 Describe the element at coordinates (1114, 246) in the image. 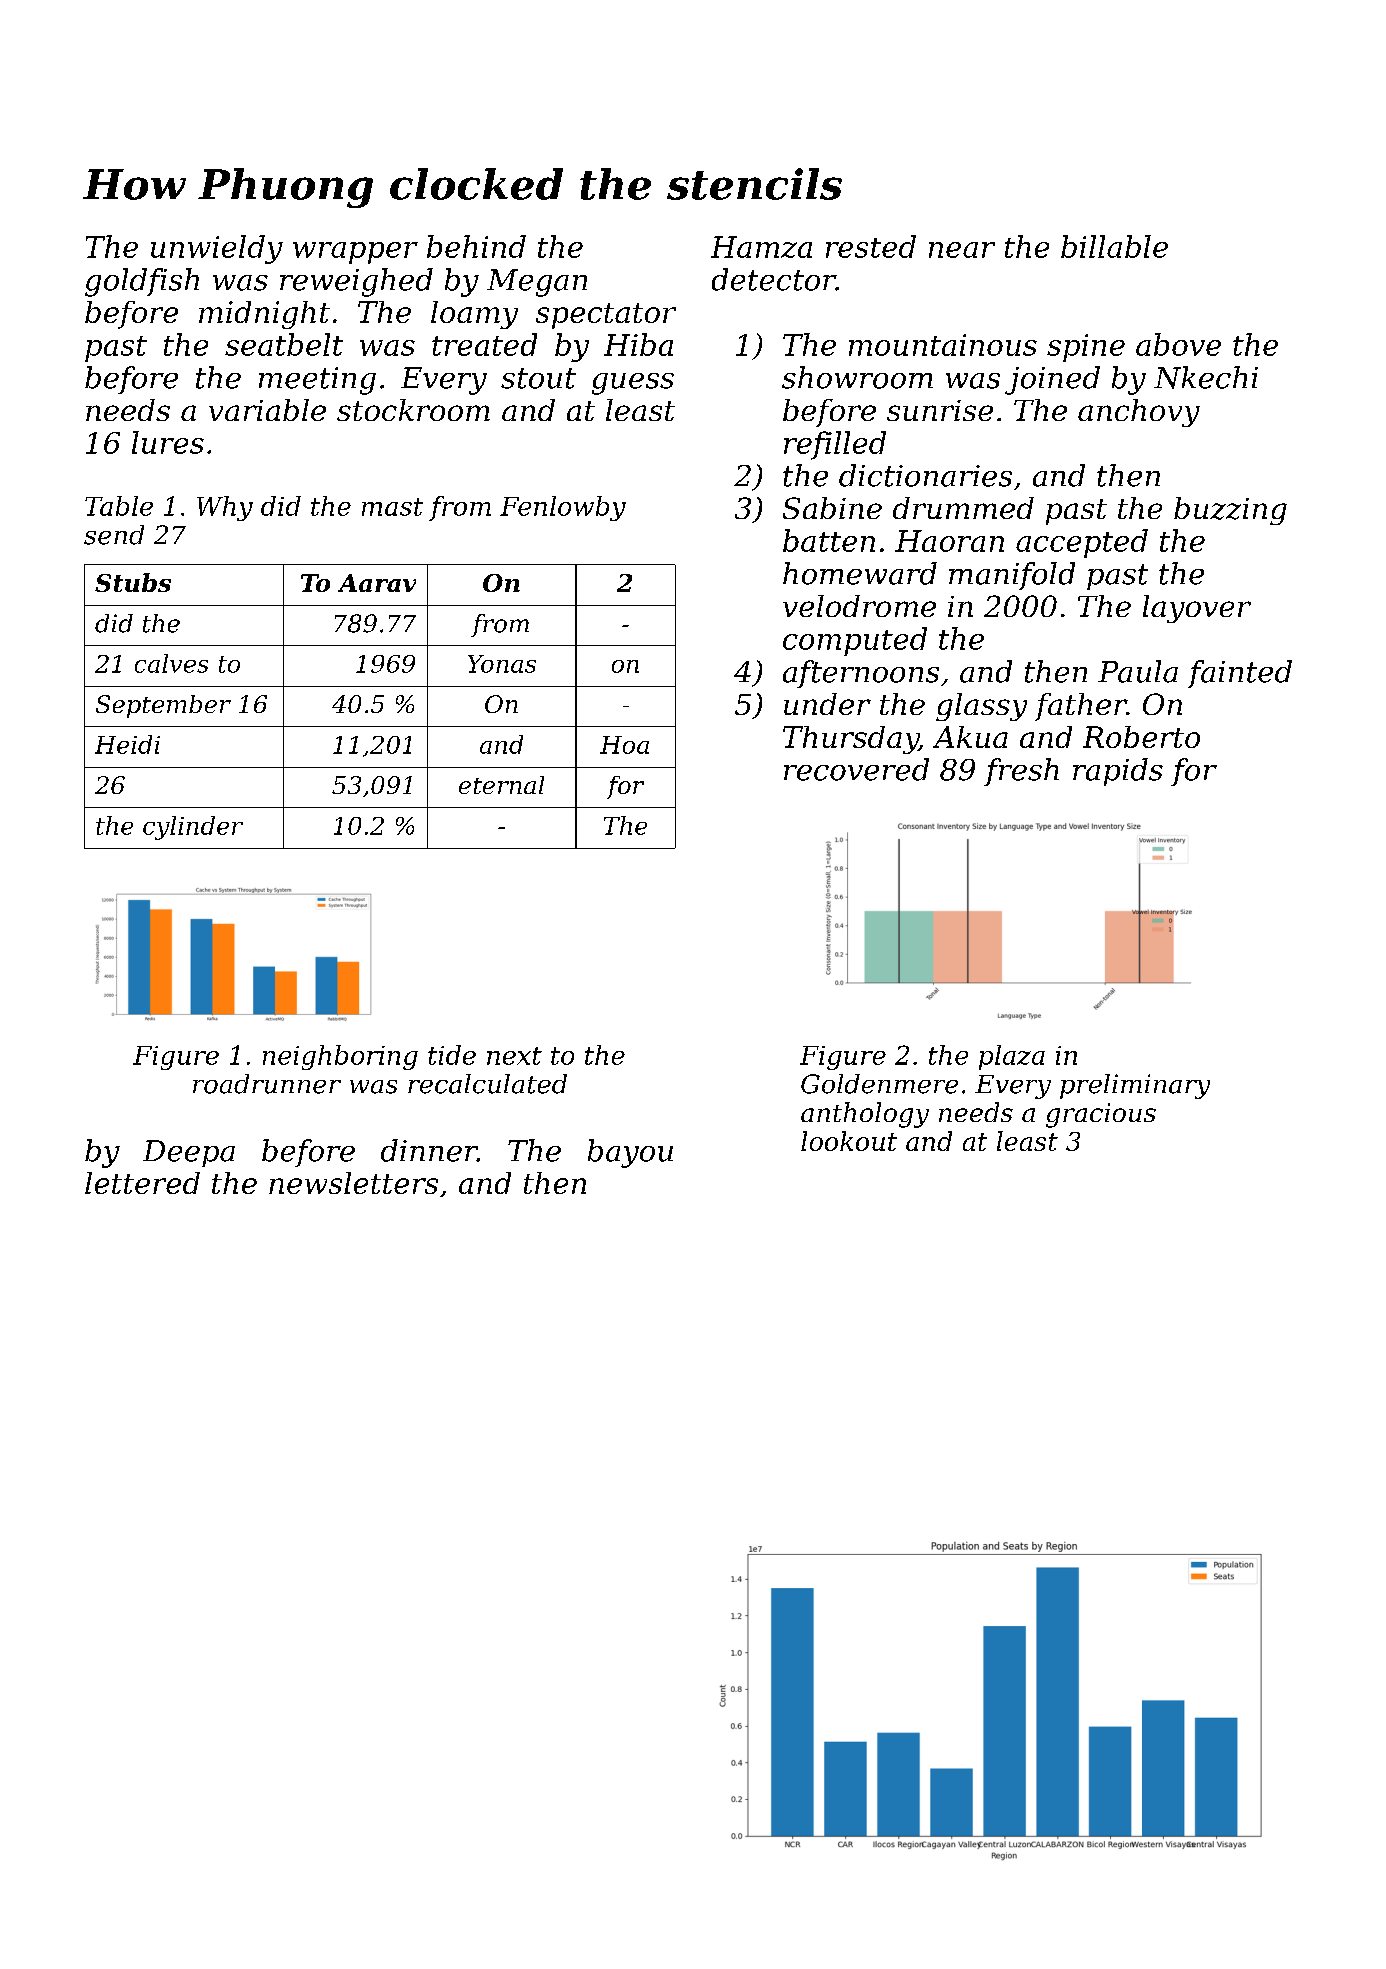

I see `billable` at that location.
